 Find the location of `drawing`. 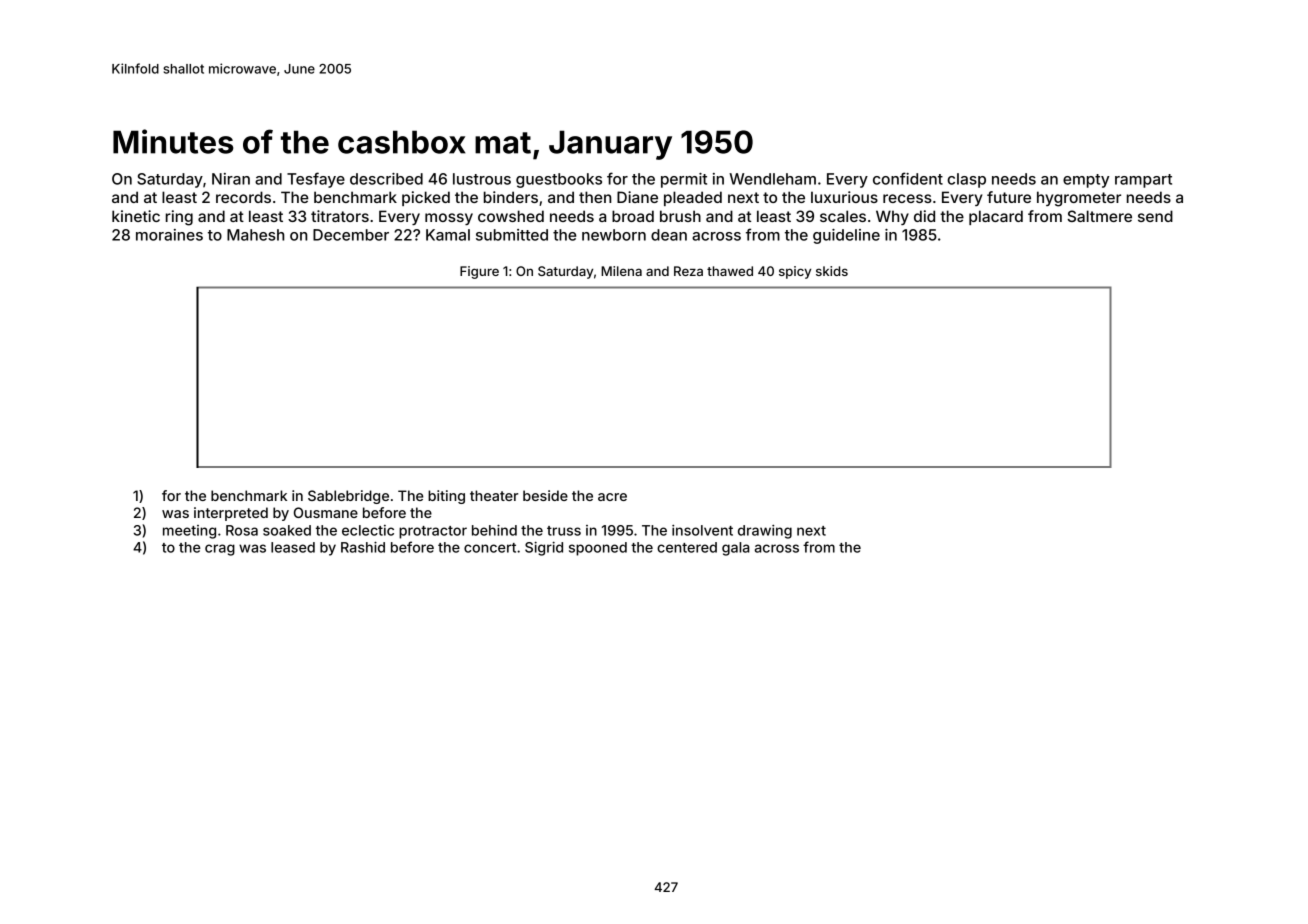

drawing is located at coordinates (765, 532).
